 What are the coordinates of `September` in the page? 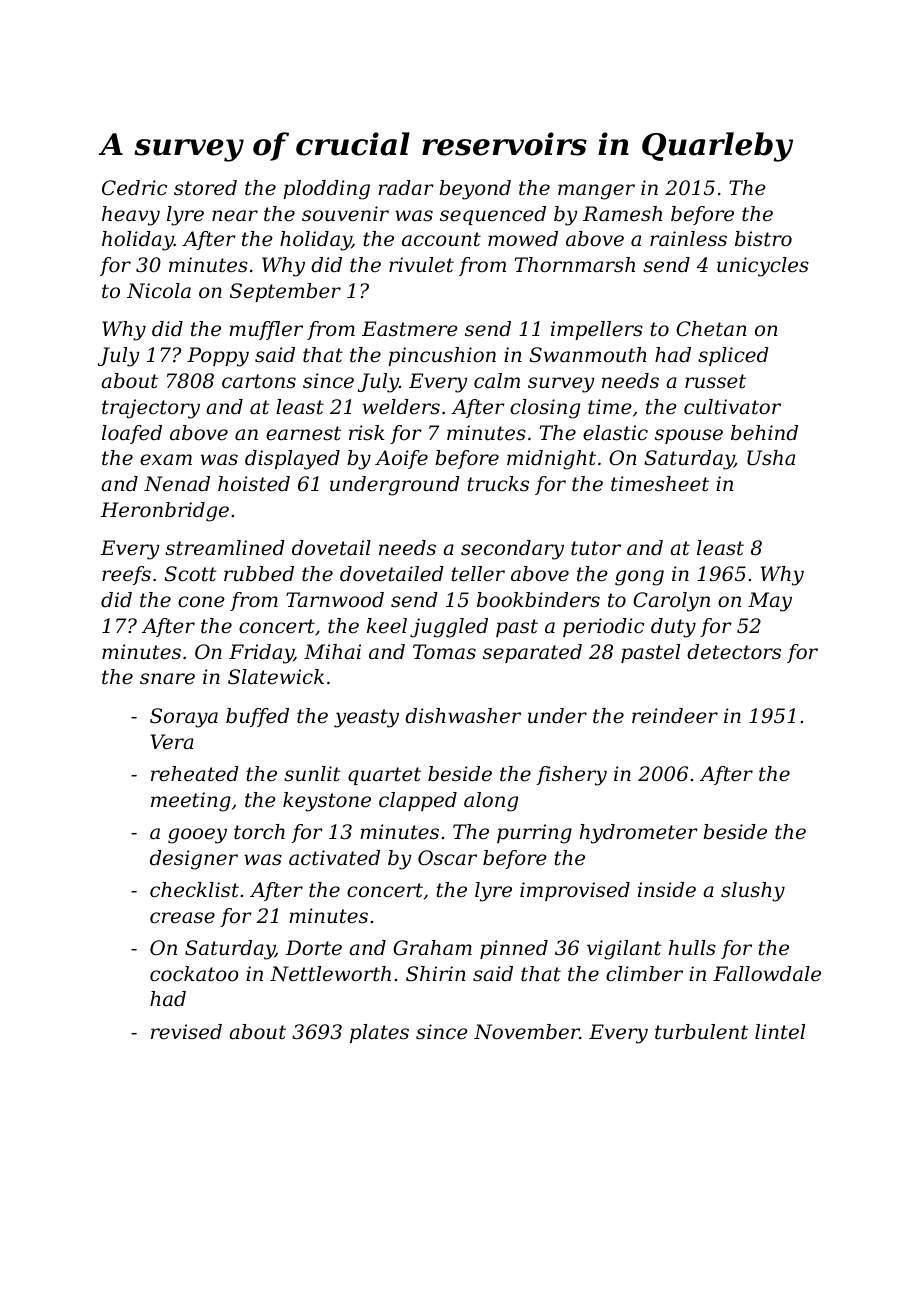 It's located at (285, 292).
